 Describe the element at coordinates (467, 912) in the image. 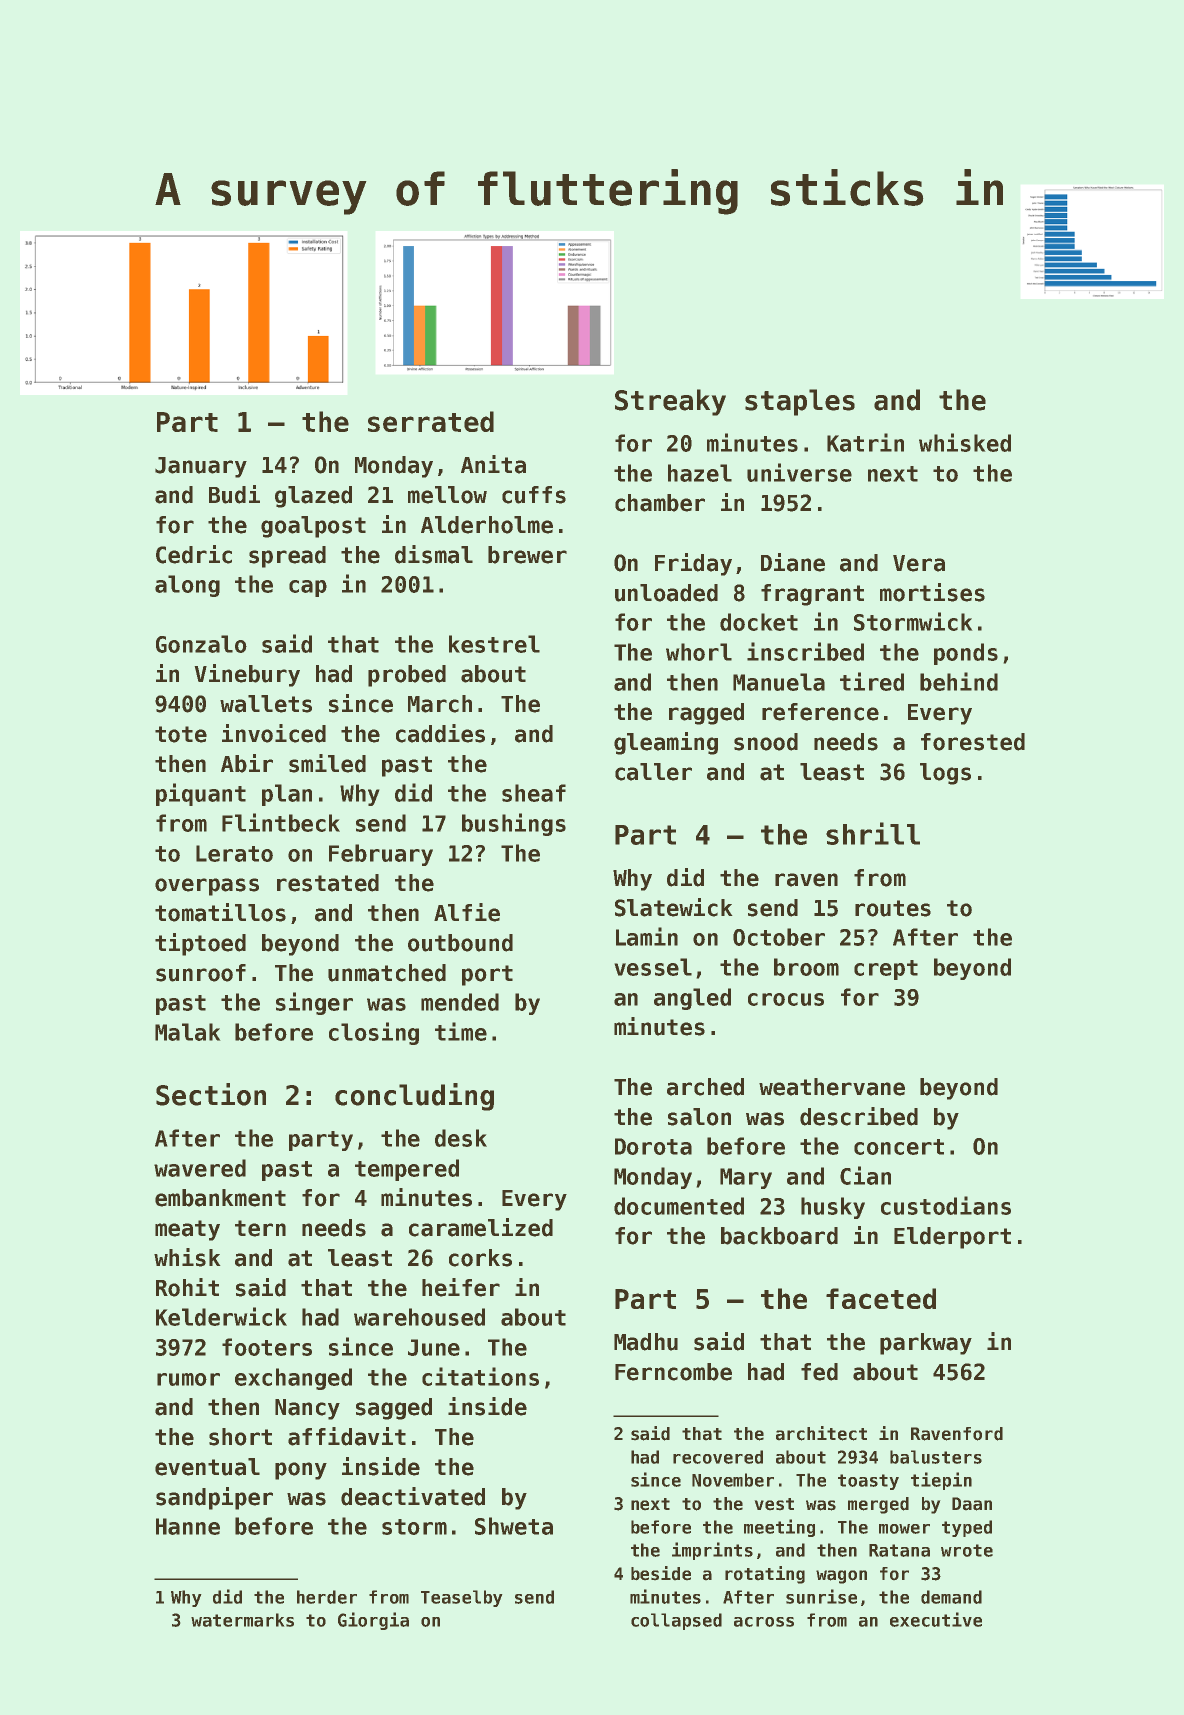

I see `Alfie` at that location.
